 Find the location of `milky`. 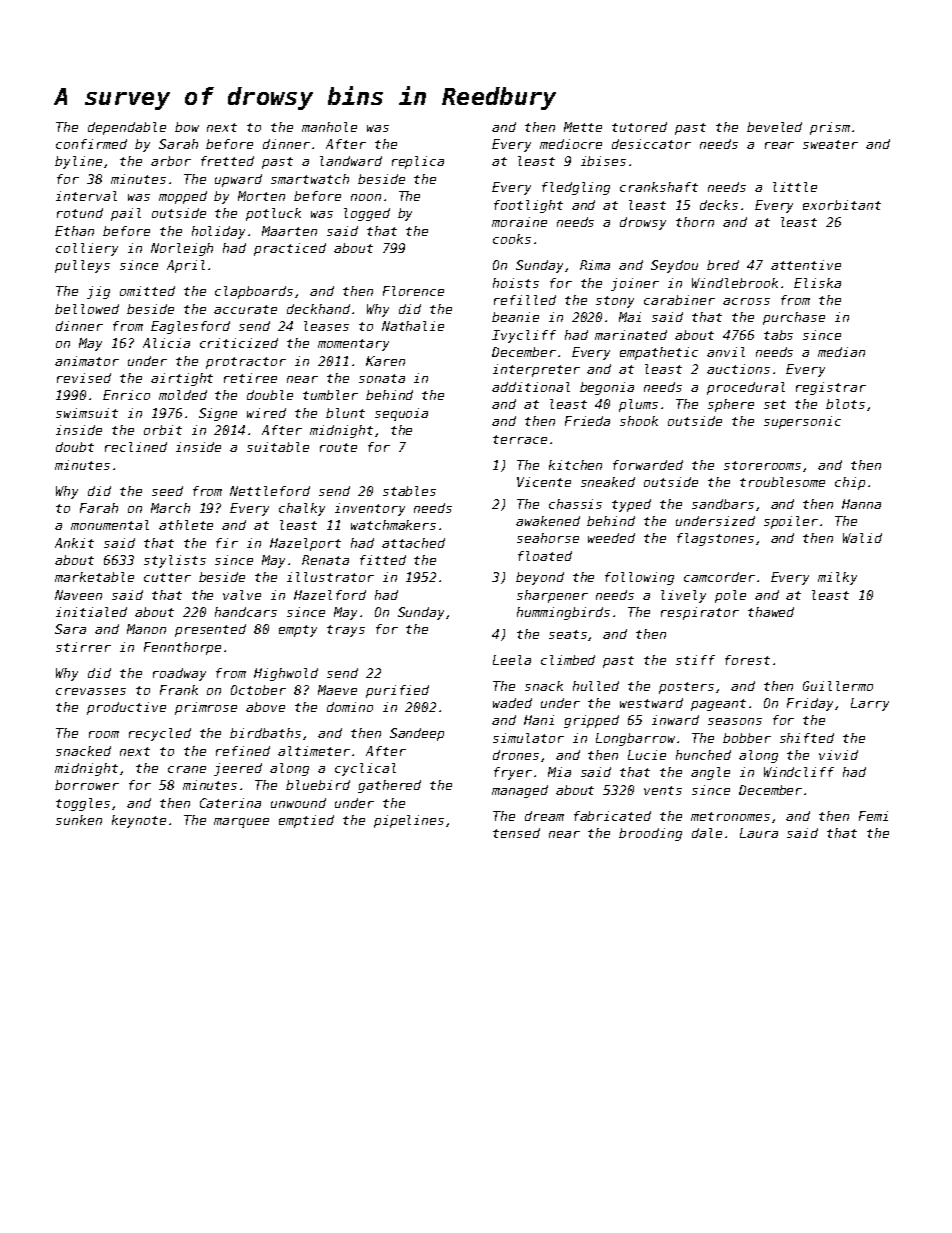

milky is located at coordinates (837, 578).
